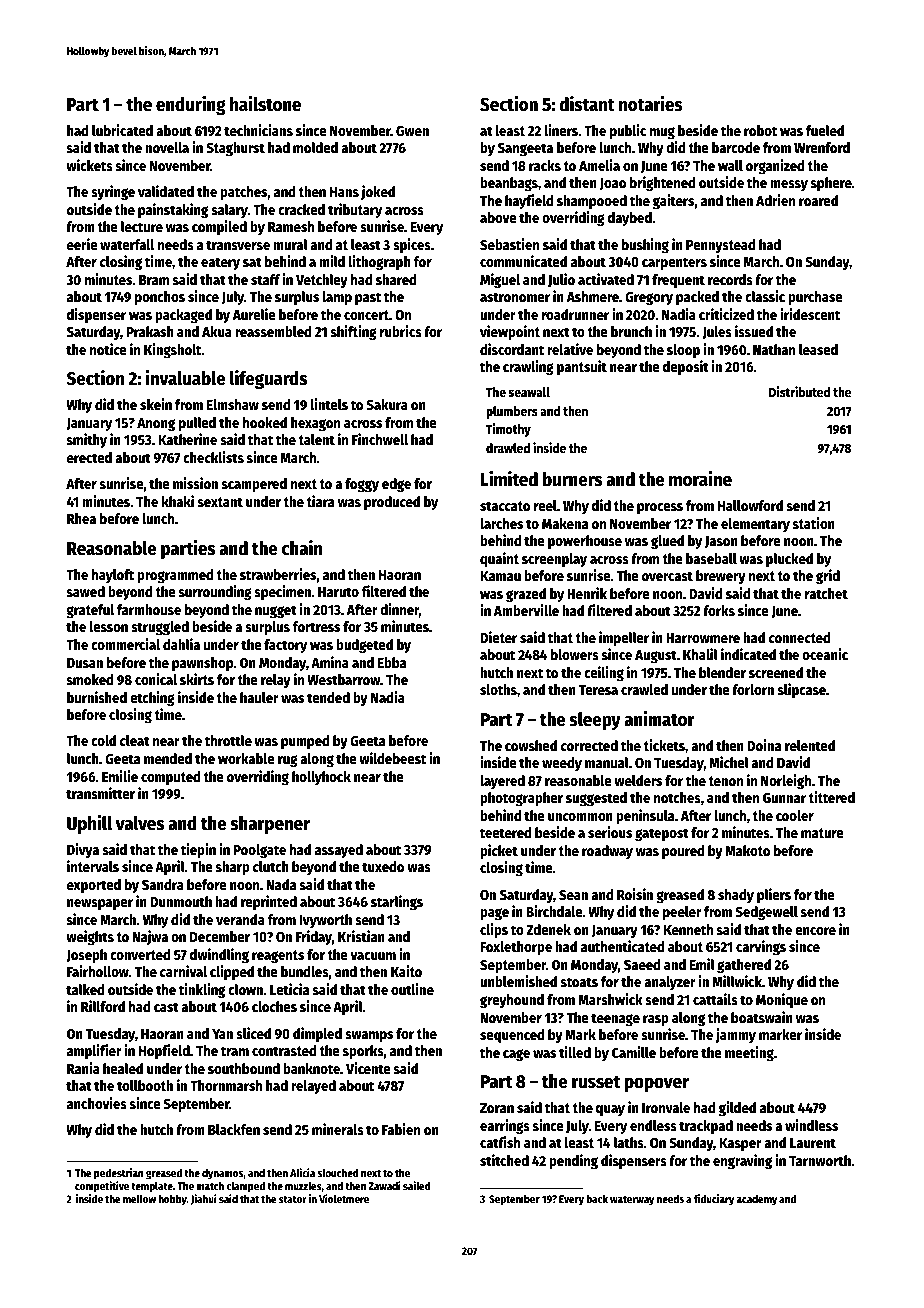 This image has height=1308, width=924. What do you see at coordinates (760, 130) in the image?
I see `robot` at bounding box center [760, 130].
